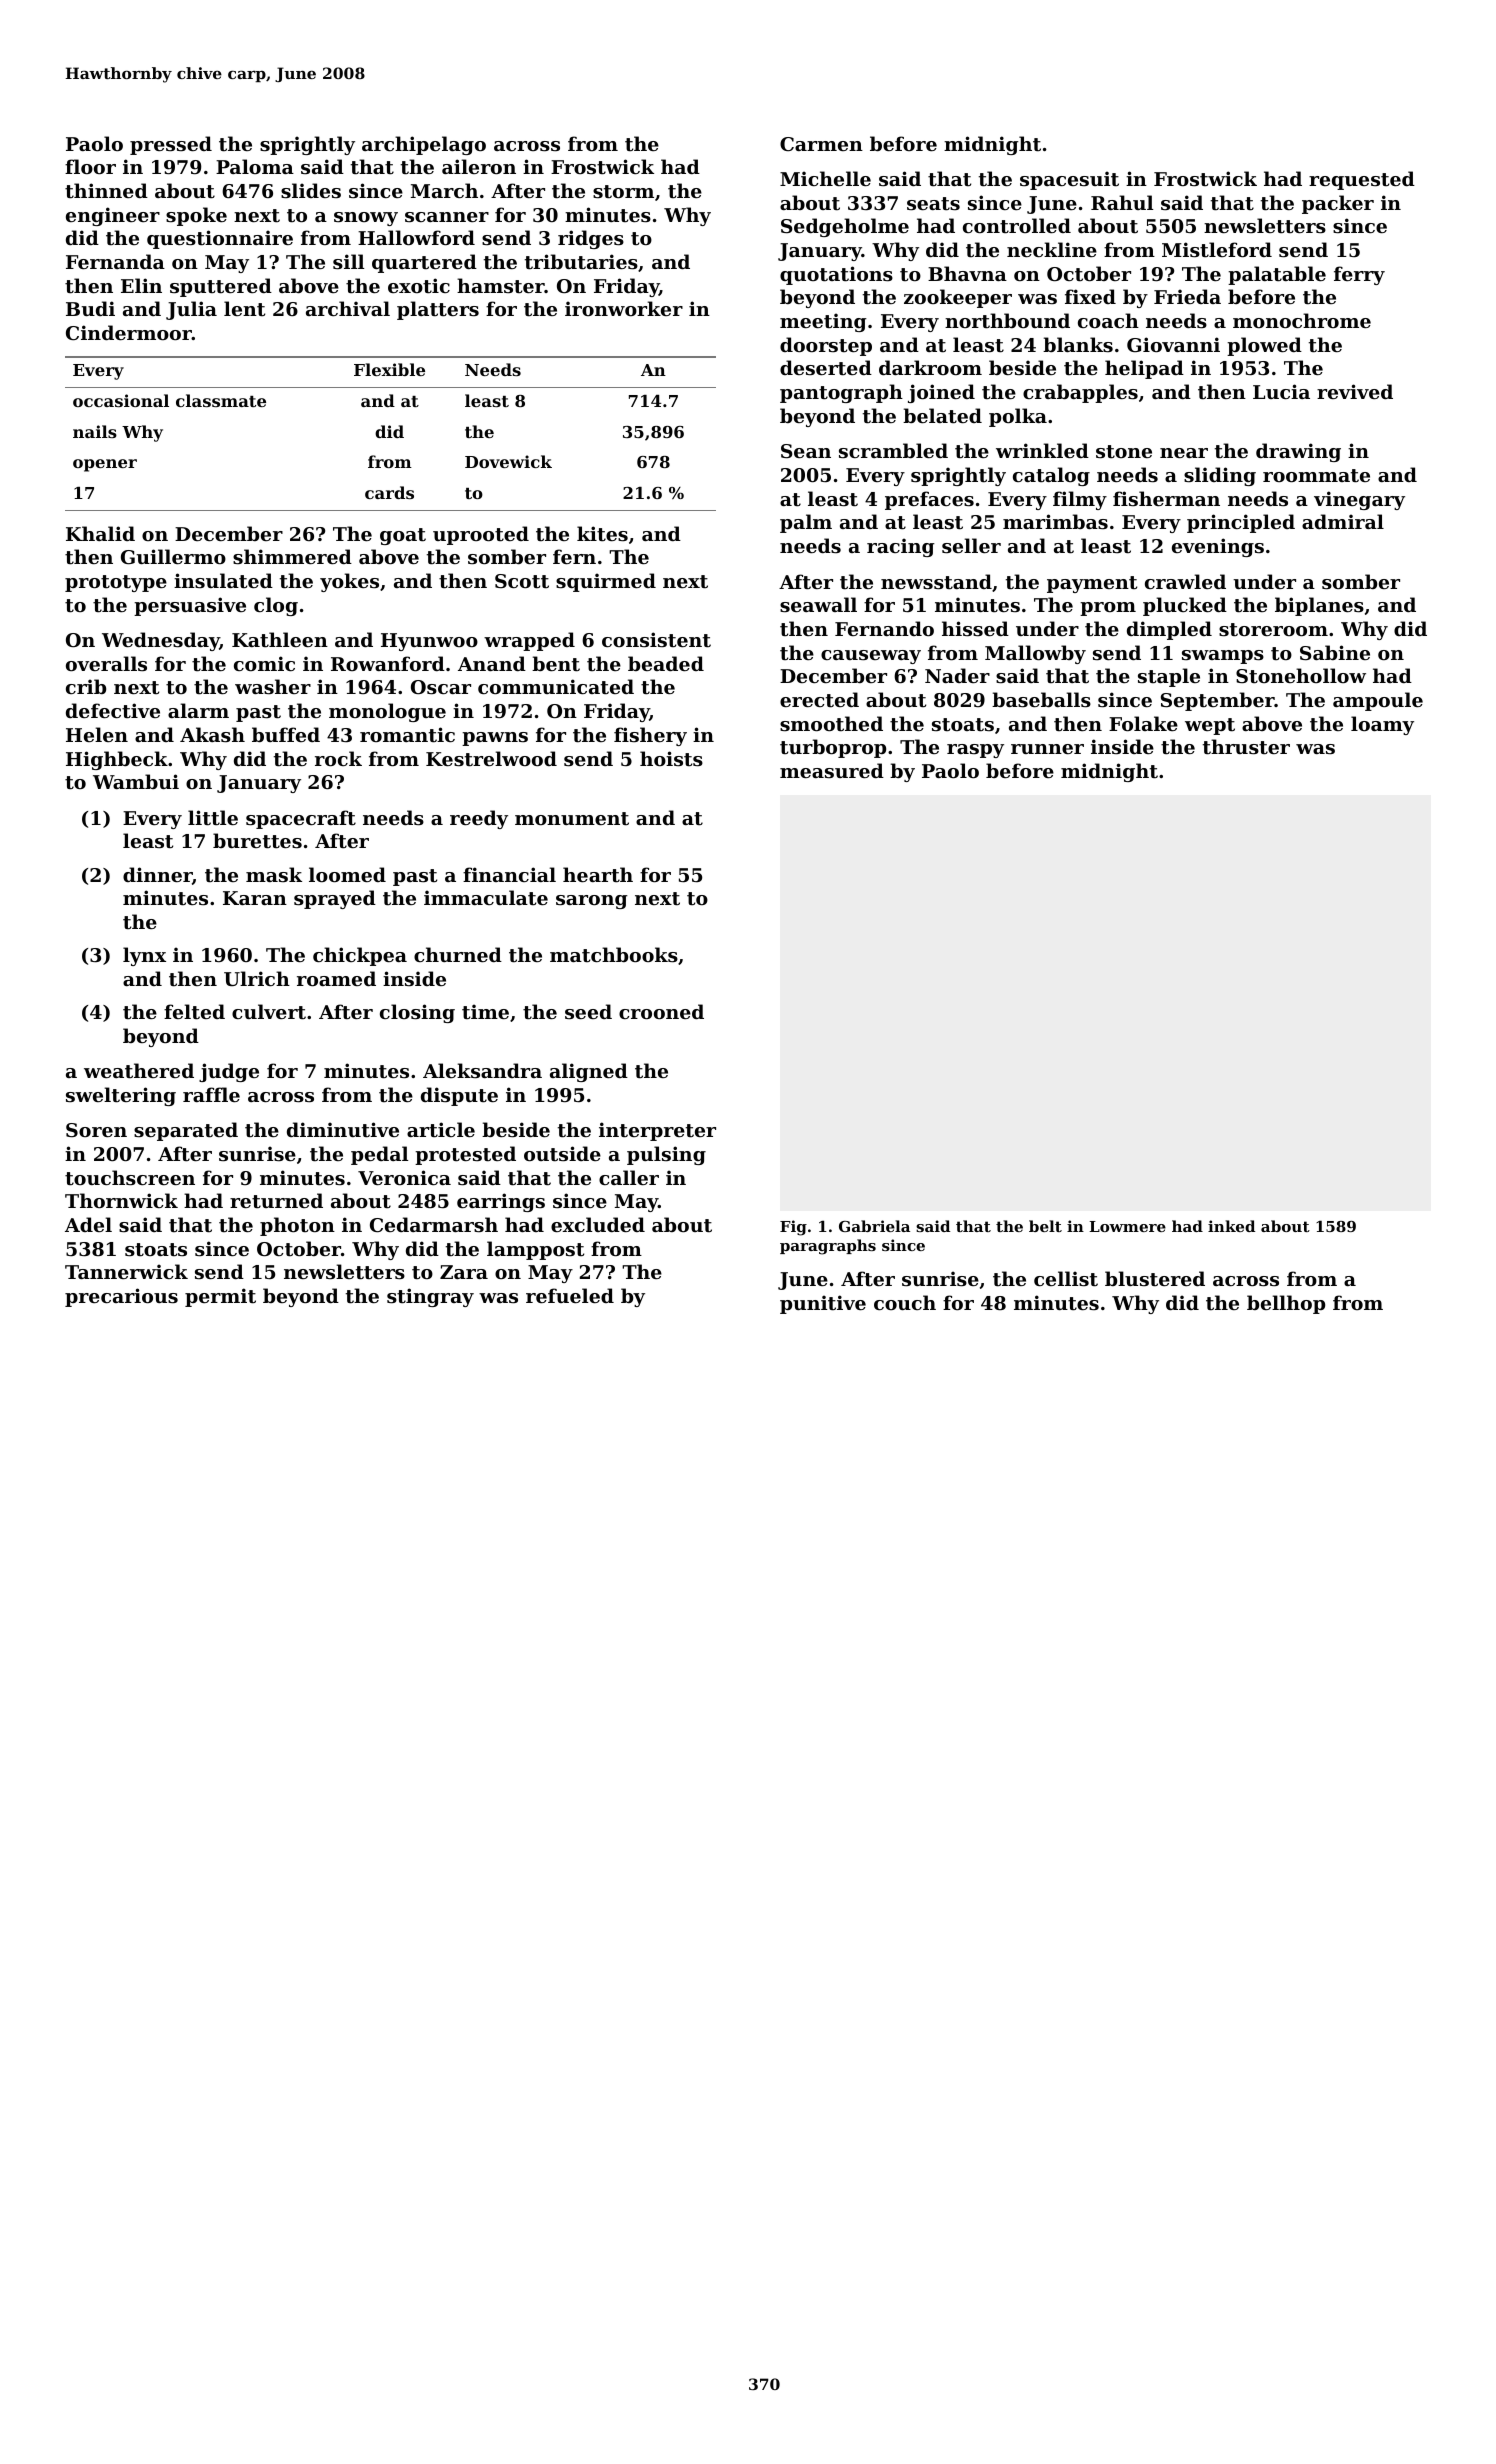 This screenshot has height=2464, width=1496. What do you see at coordinates (220, 239) in the screenshot?
I see `questionnaire` at bounding box center [220, 239].
